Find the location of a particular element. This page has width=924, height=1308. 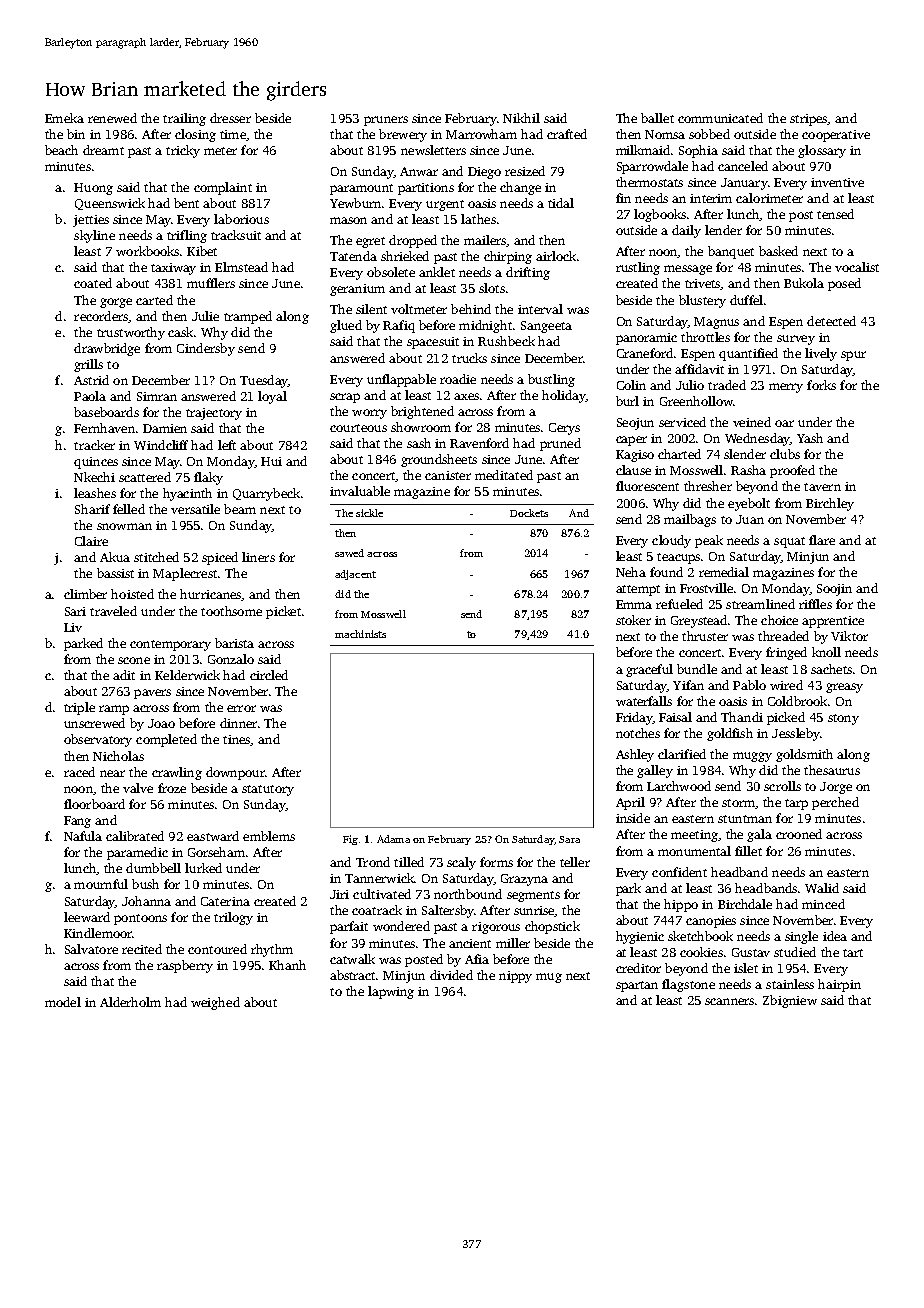

geranium is located at coordinates (357, 290).
